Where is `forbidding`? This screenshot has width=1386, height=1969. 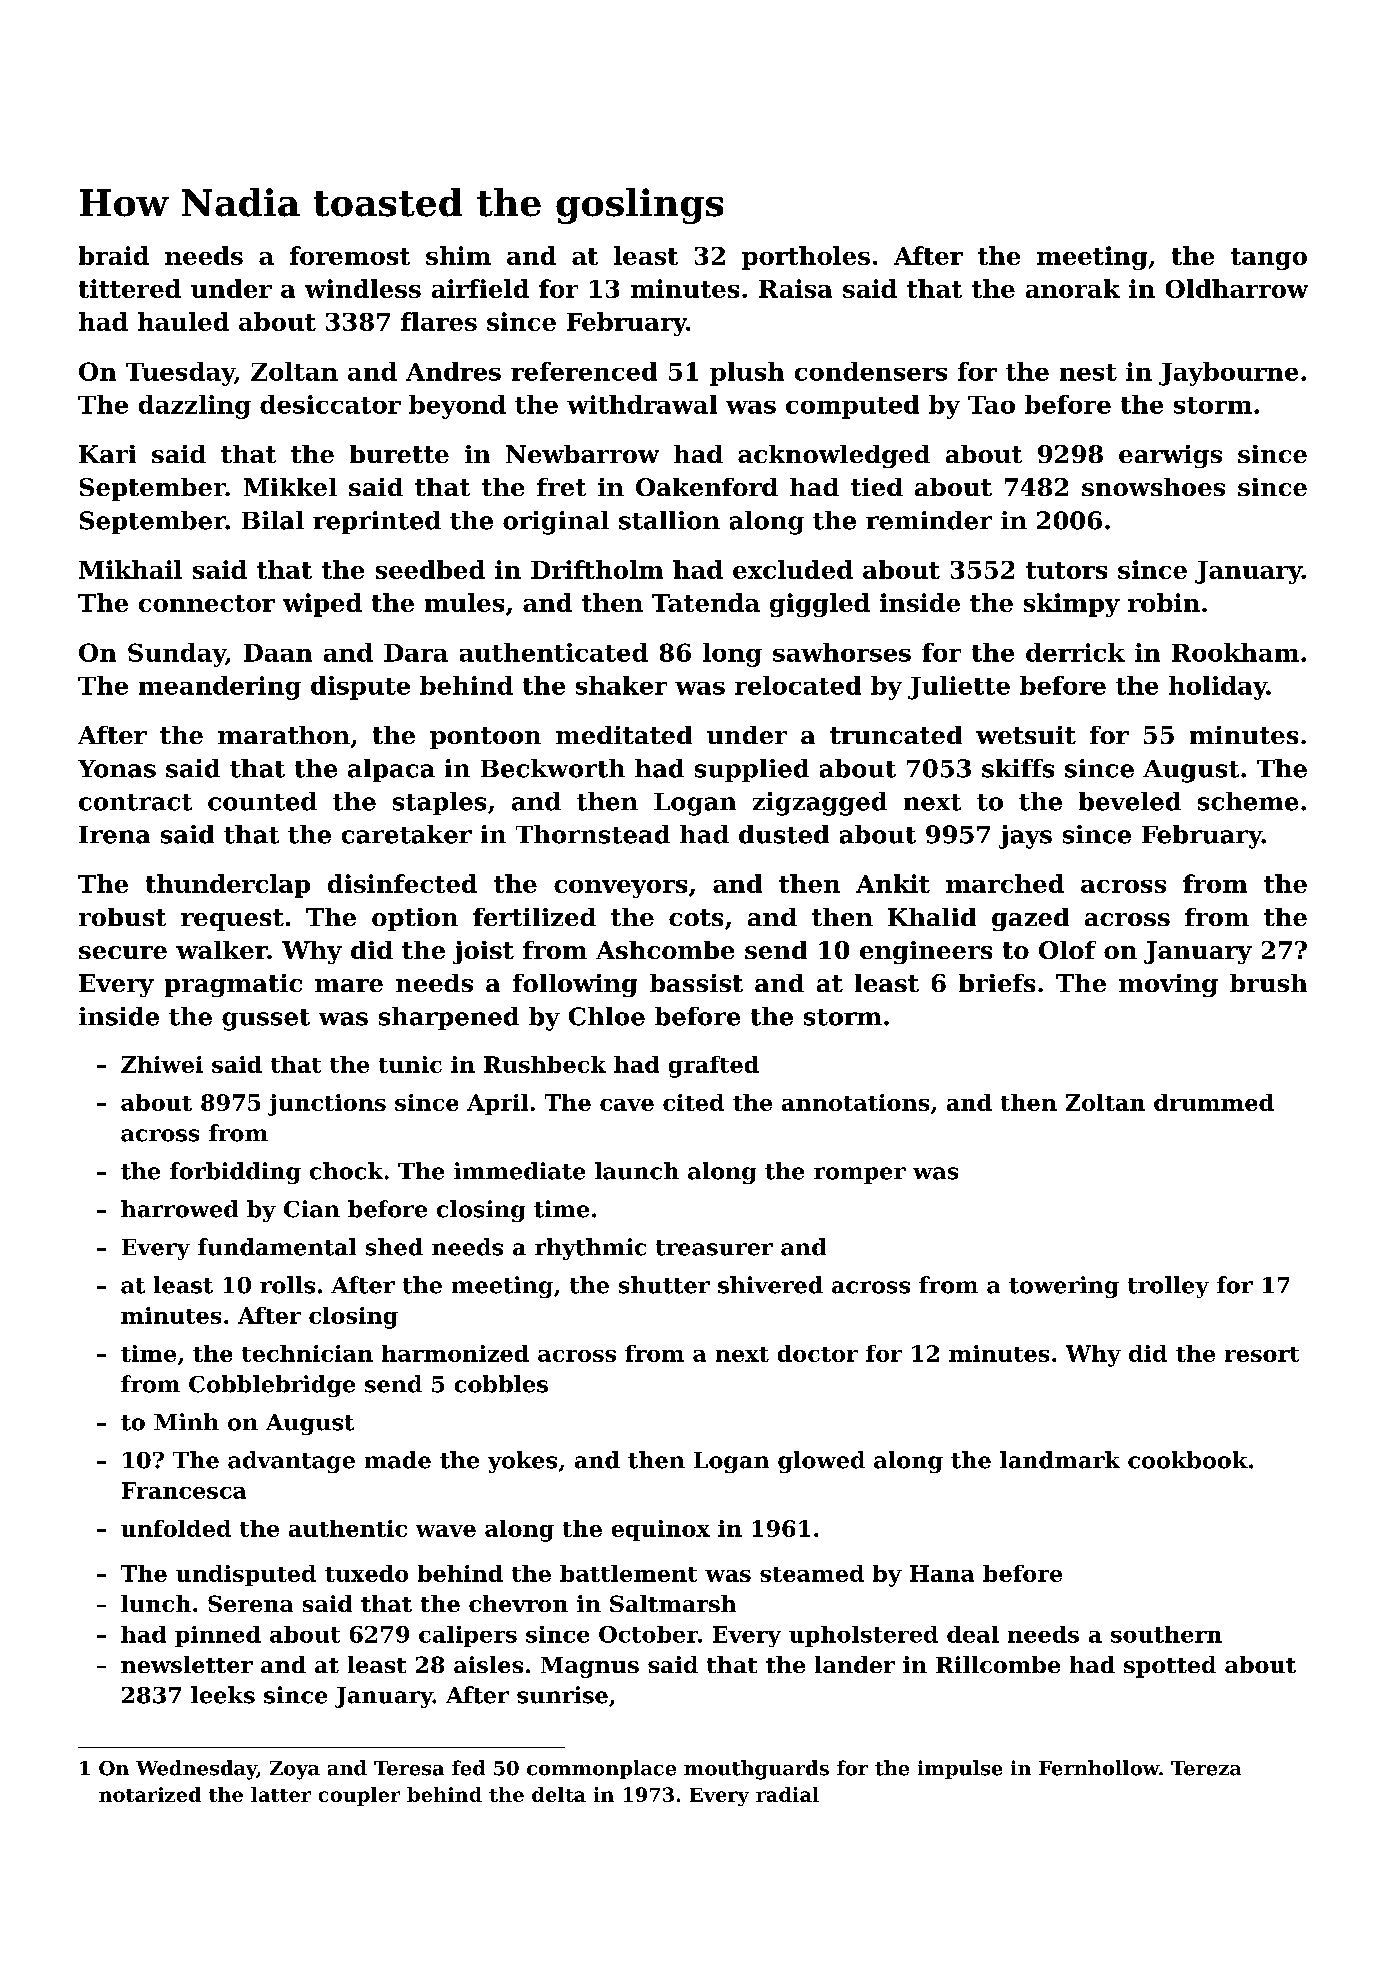 forbidding is located at coordinates (235, 1173).
